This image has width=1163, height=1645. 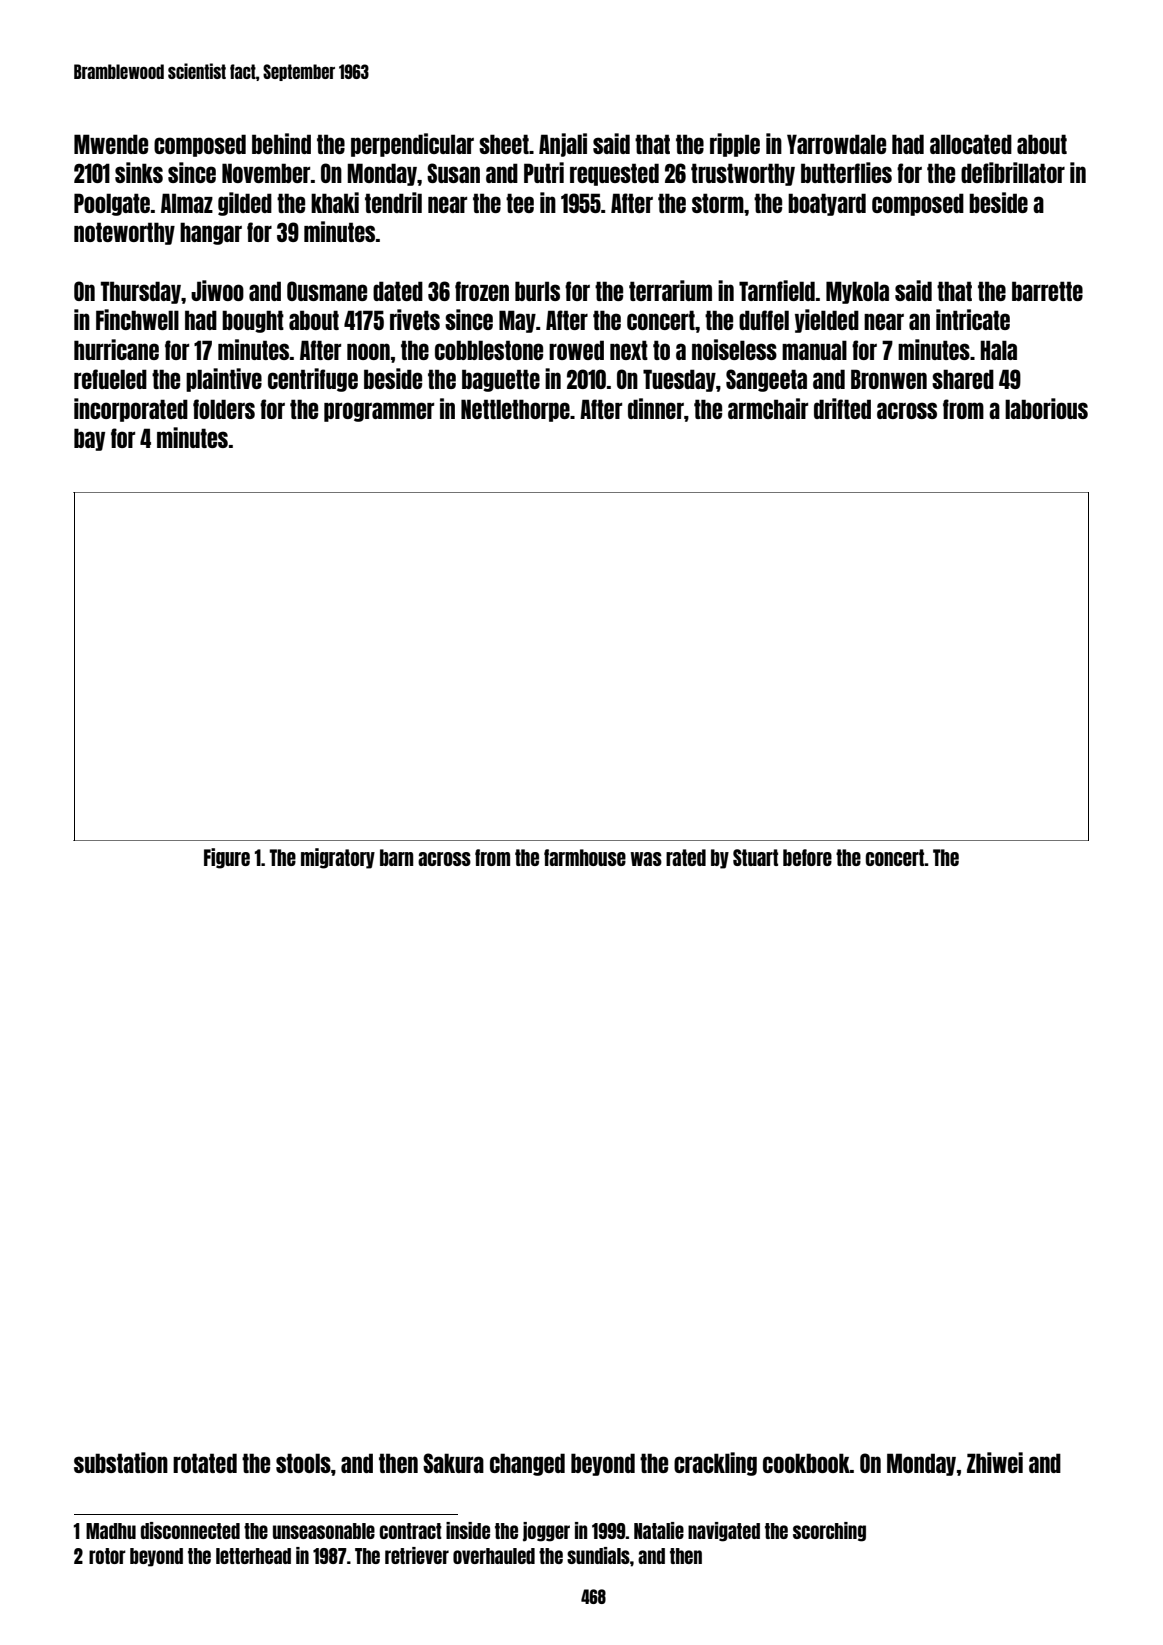 I want to click on behind, so click(x=281, y=143).
